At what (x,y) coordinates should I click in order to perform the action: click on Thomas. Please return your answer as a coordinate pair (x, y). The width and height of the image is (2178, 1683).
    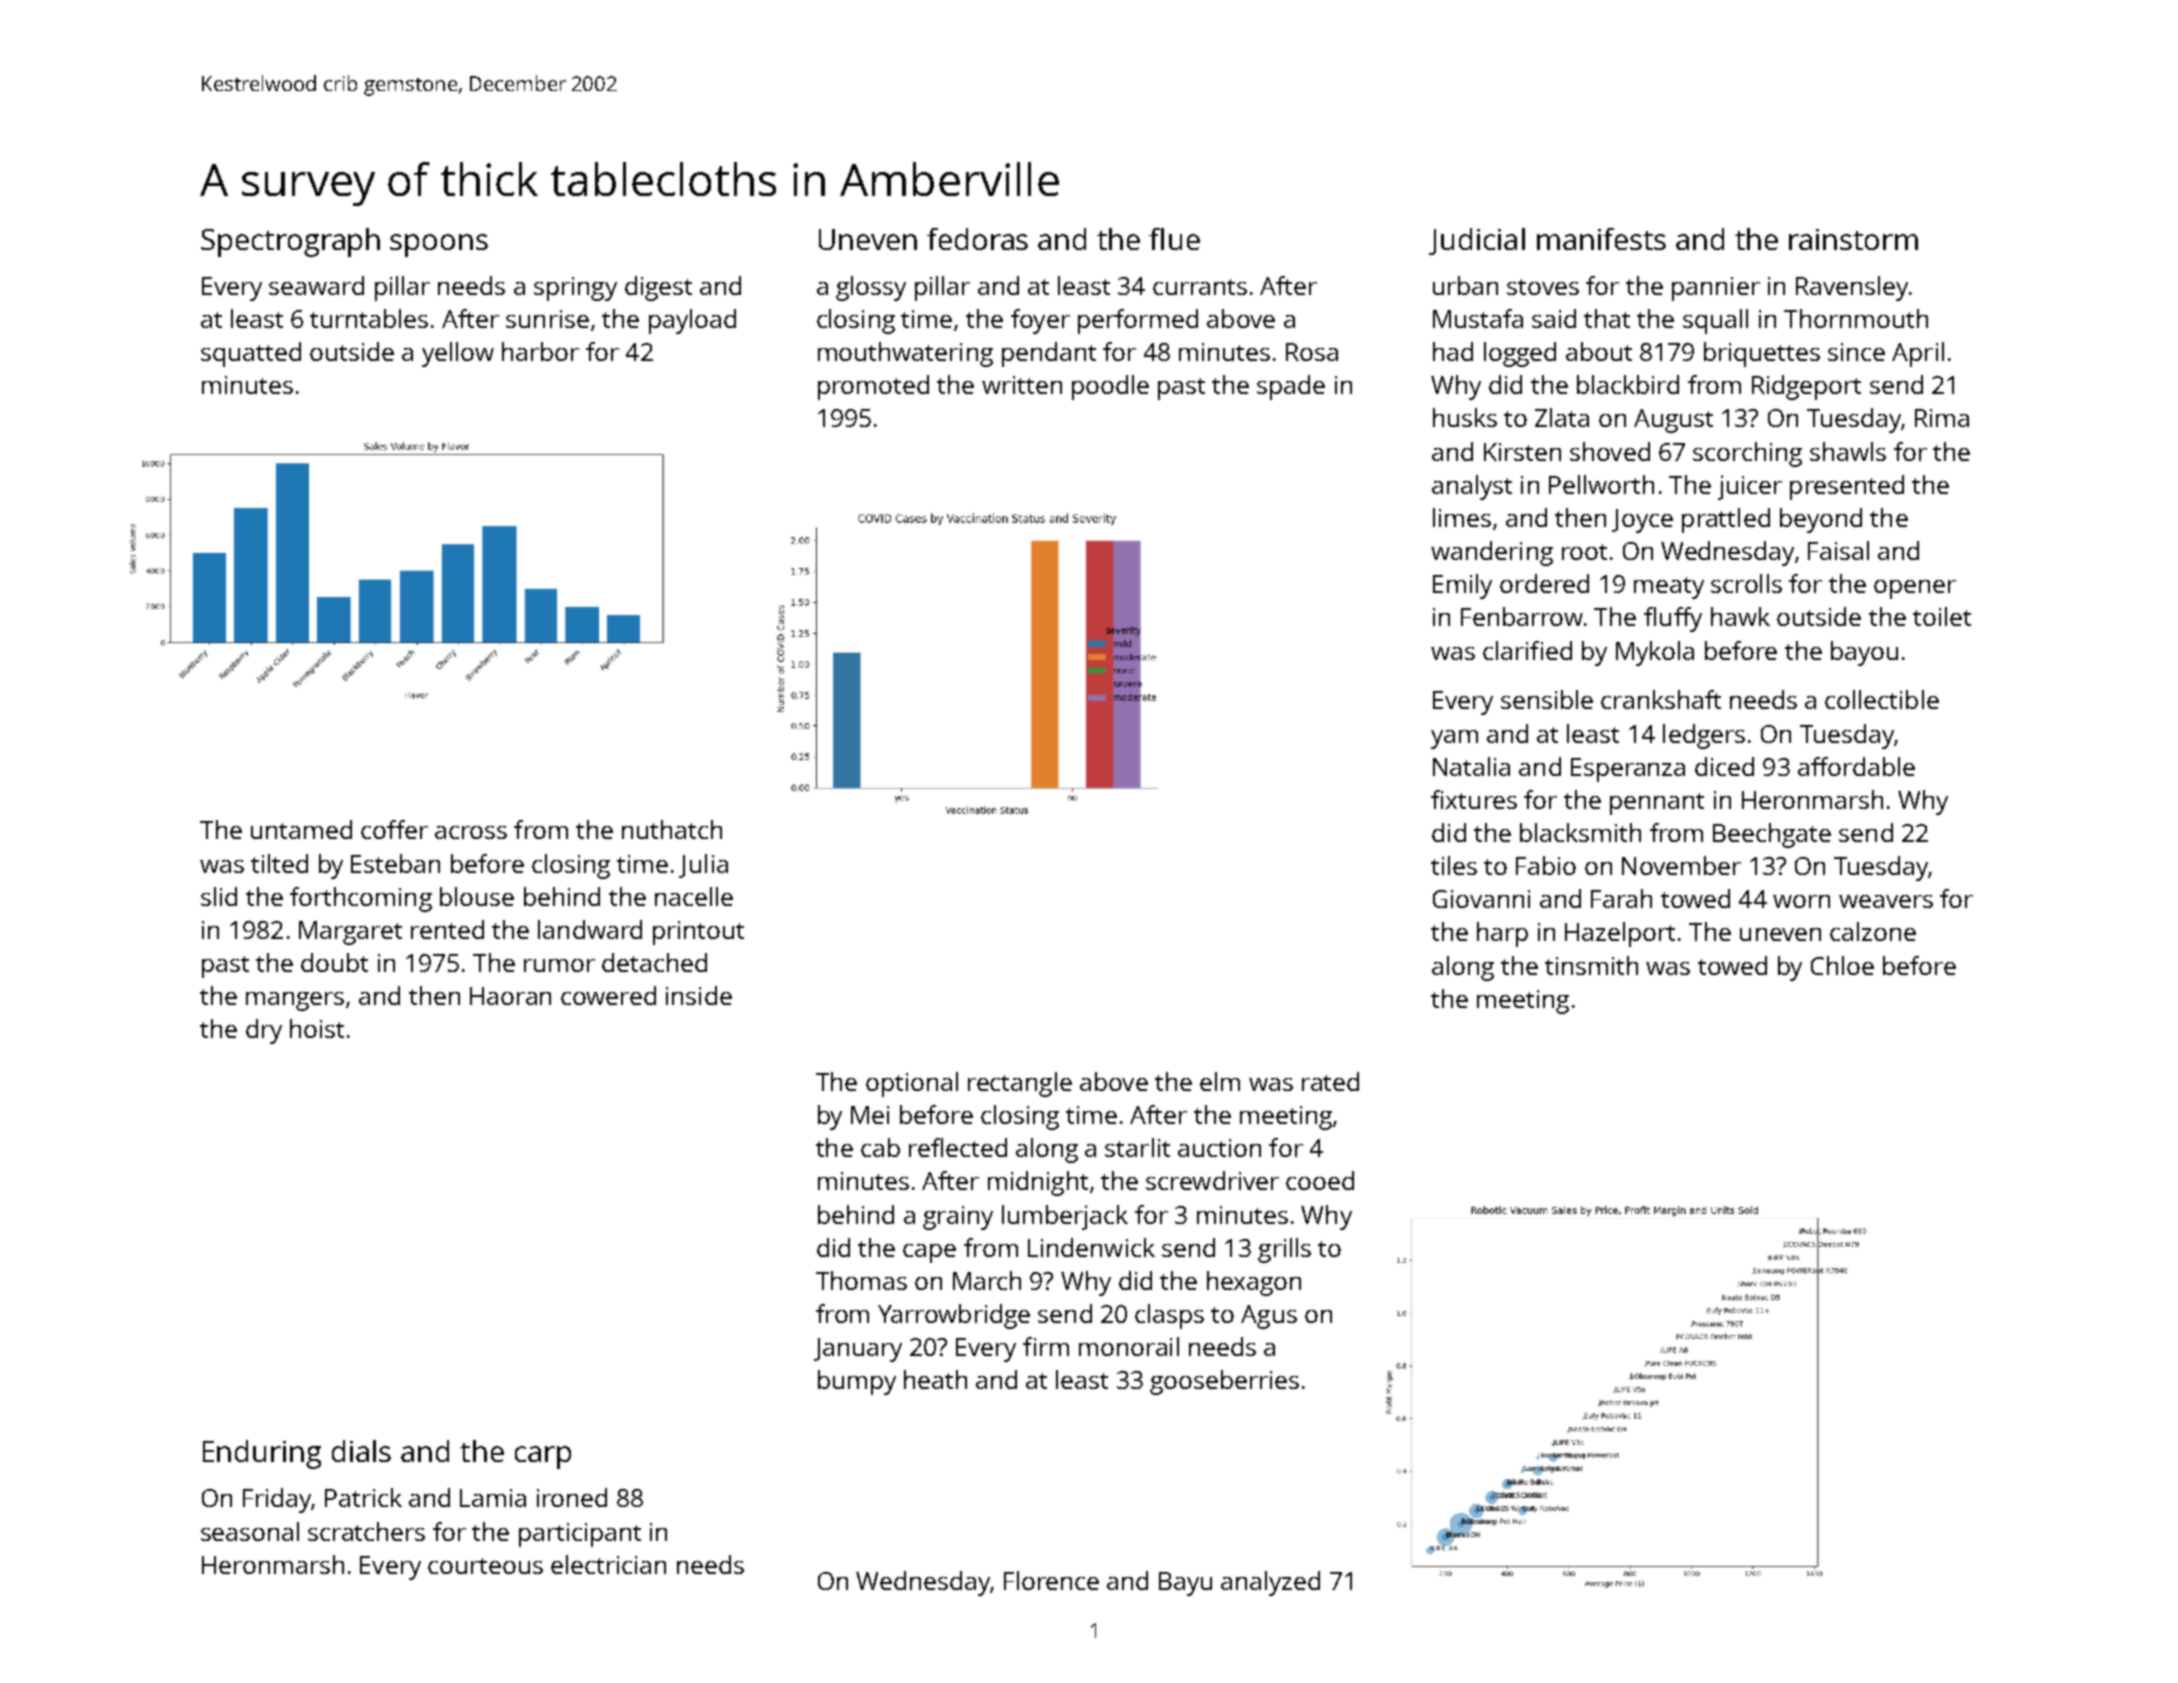
    Looking at the image, I should click on (861, 1280).
